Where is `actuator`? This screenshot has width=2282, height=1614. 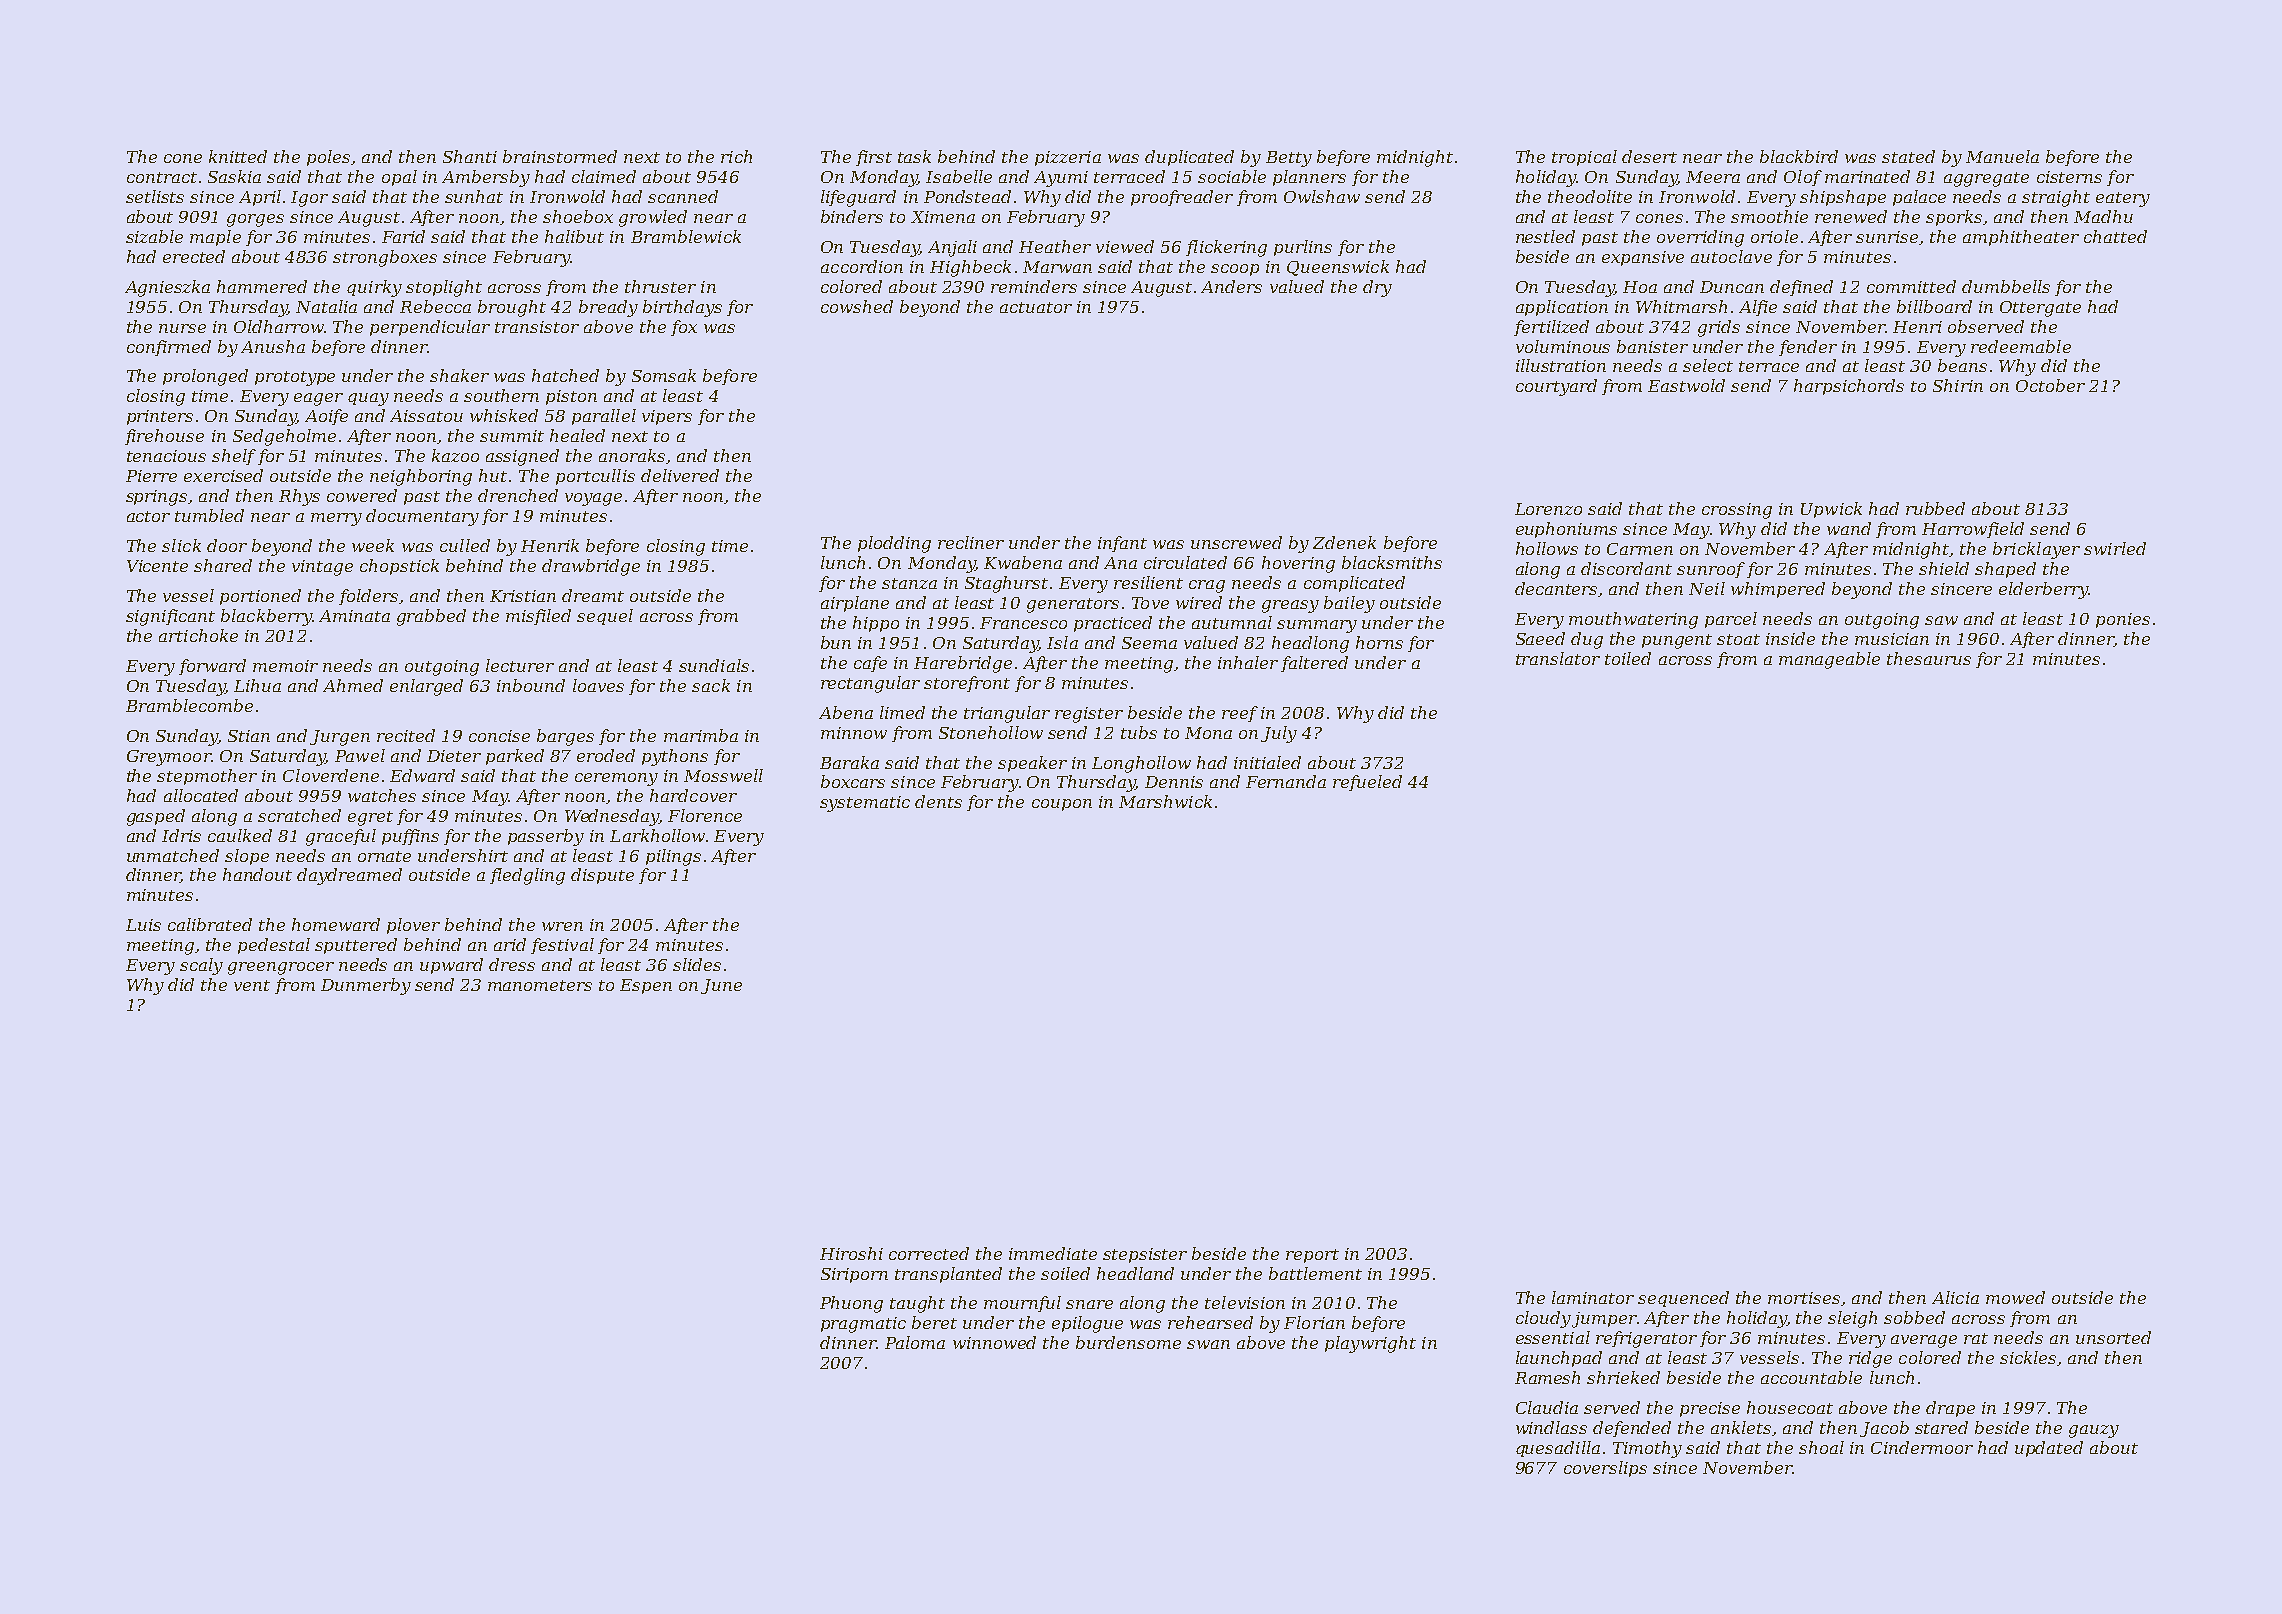
actuator is located at coordinates (1036, 307).
